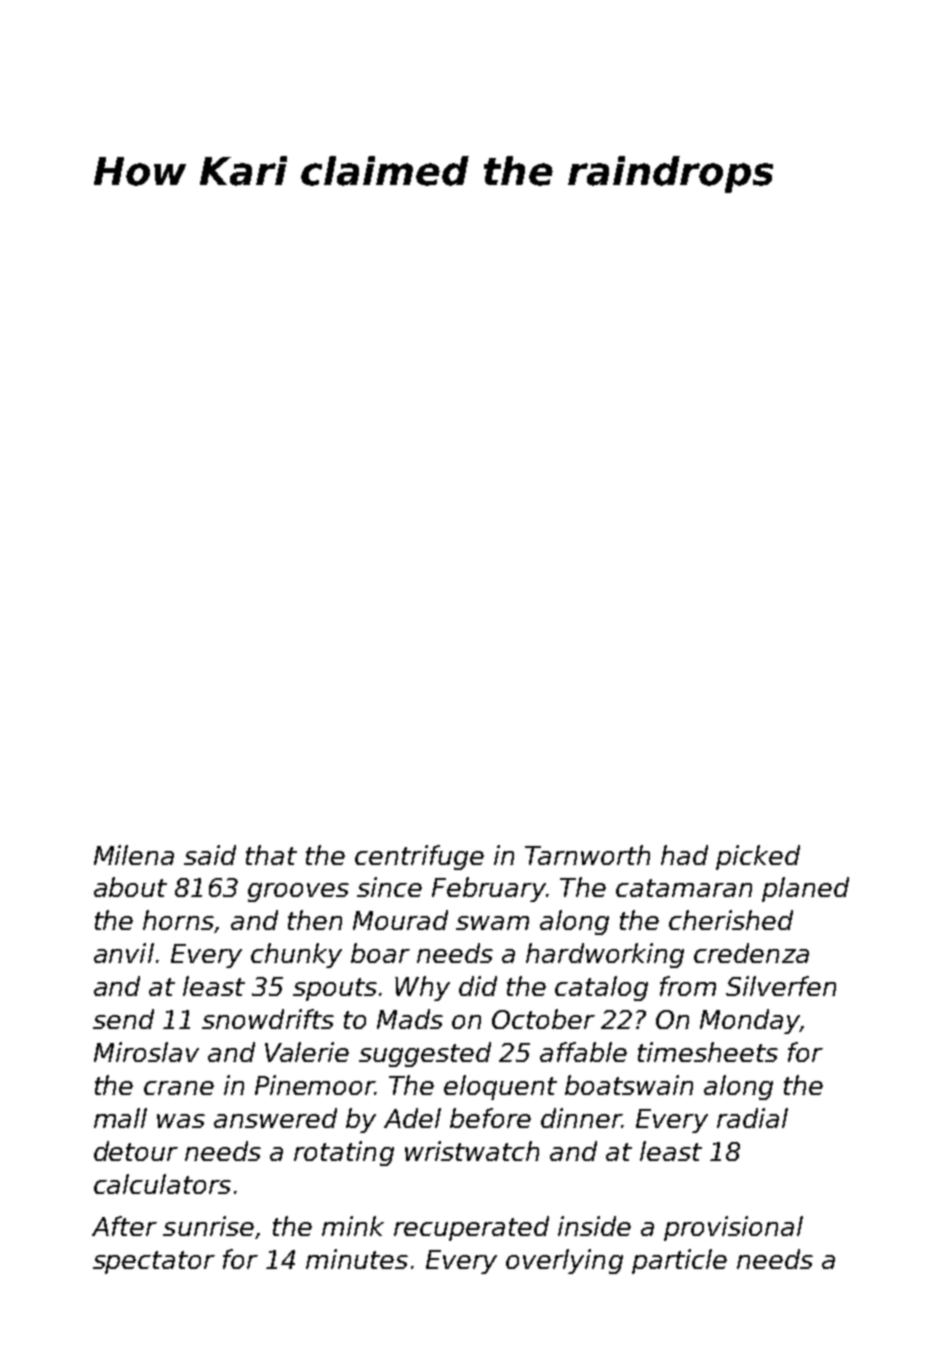 Image resolution: width=952 pixels, height=1350 pixels. What do you see at coordinates (684, 855) in the document?
I see `had` at bounding box center [684, 855].
